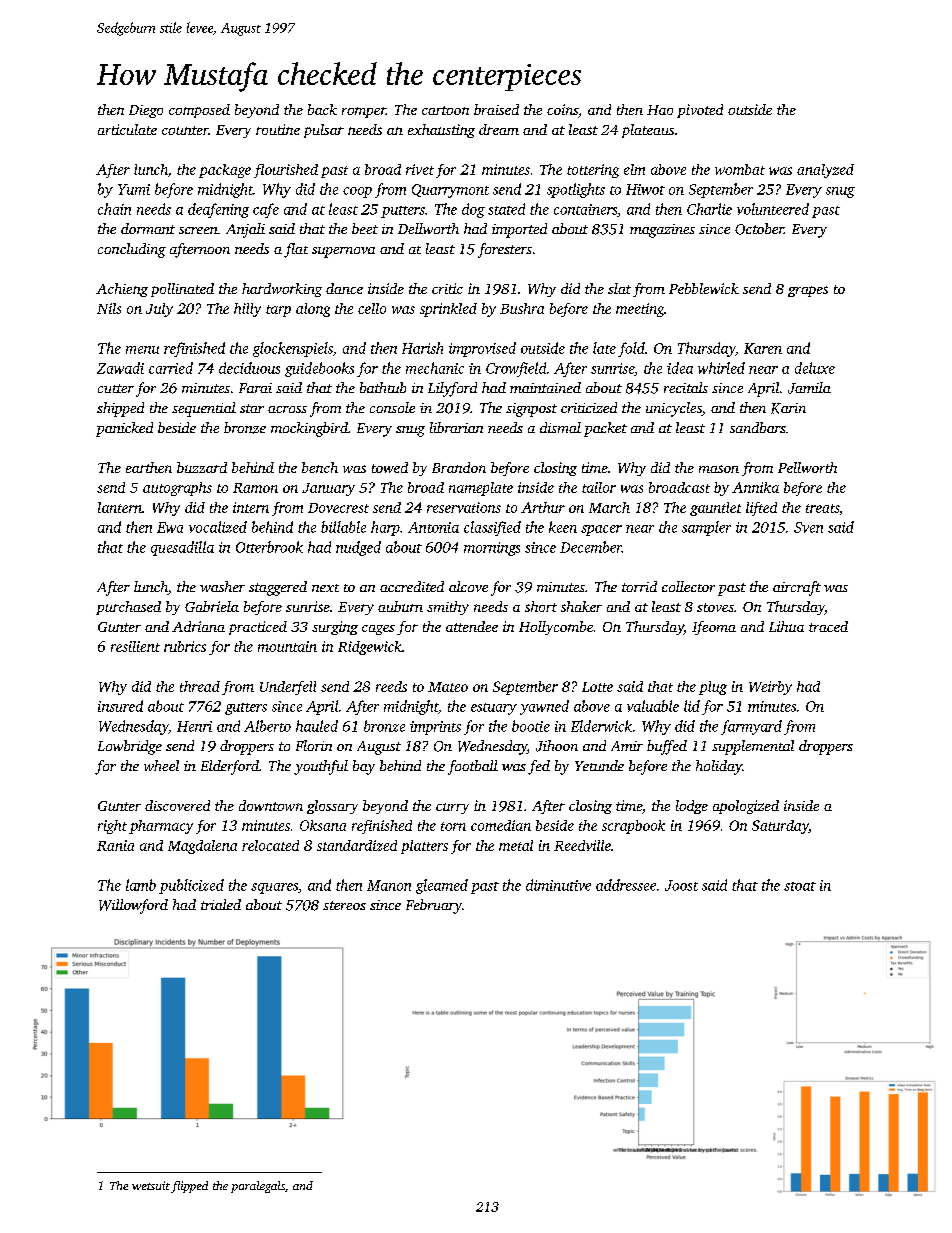  Describe the element at coordinates (189, 1187) in the image. I see `flipped` at that location.
